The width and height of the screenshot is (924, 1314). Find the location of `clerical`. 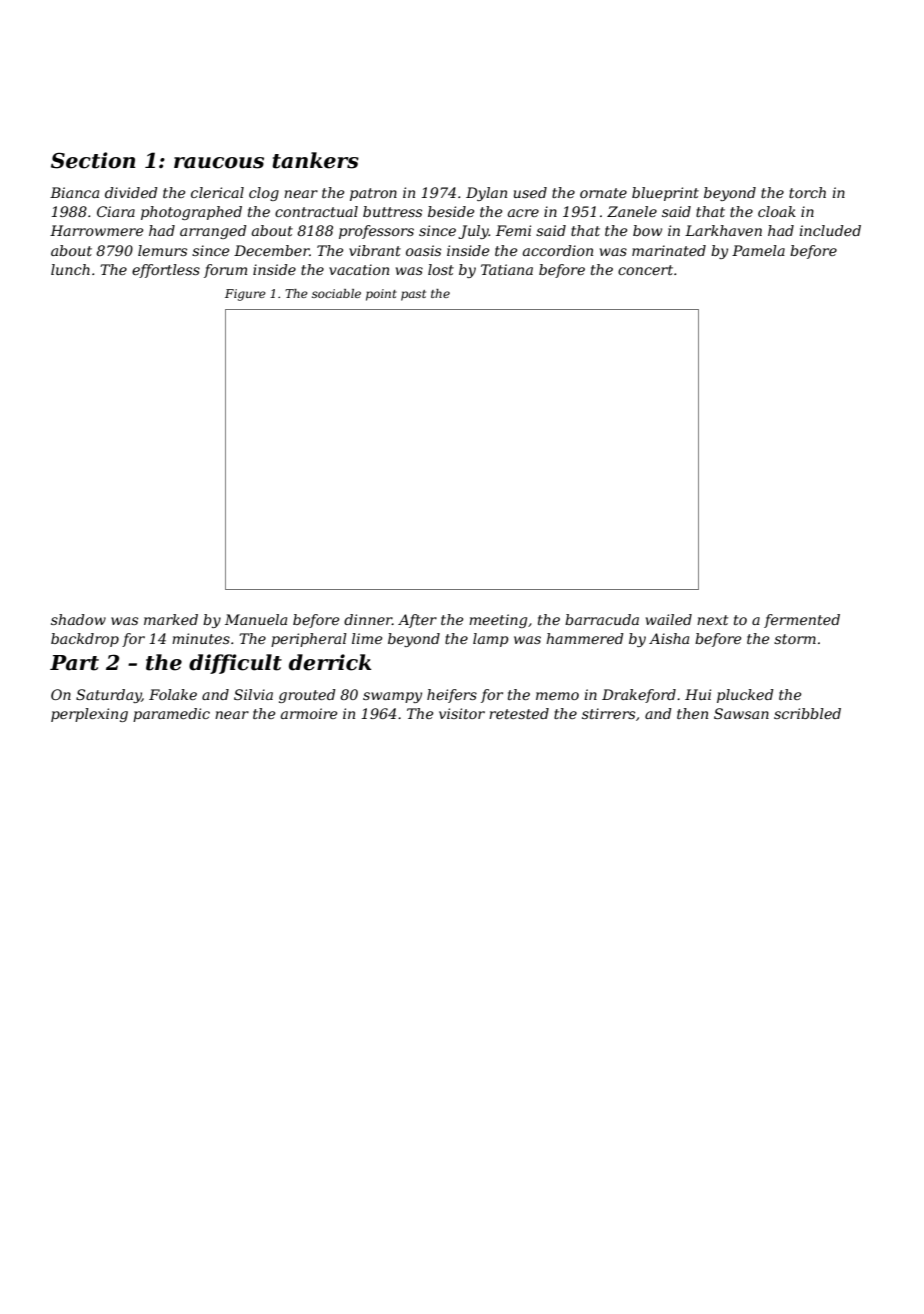

clerical is located at coordinates (217, 192).
